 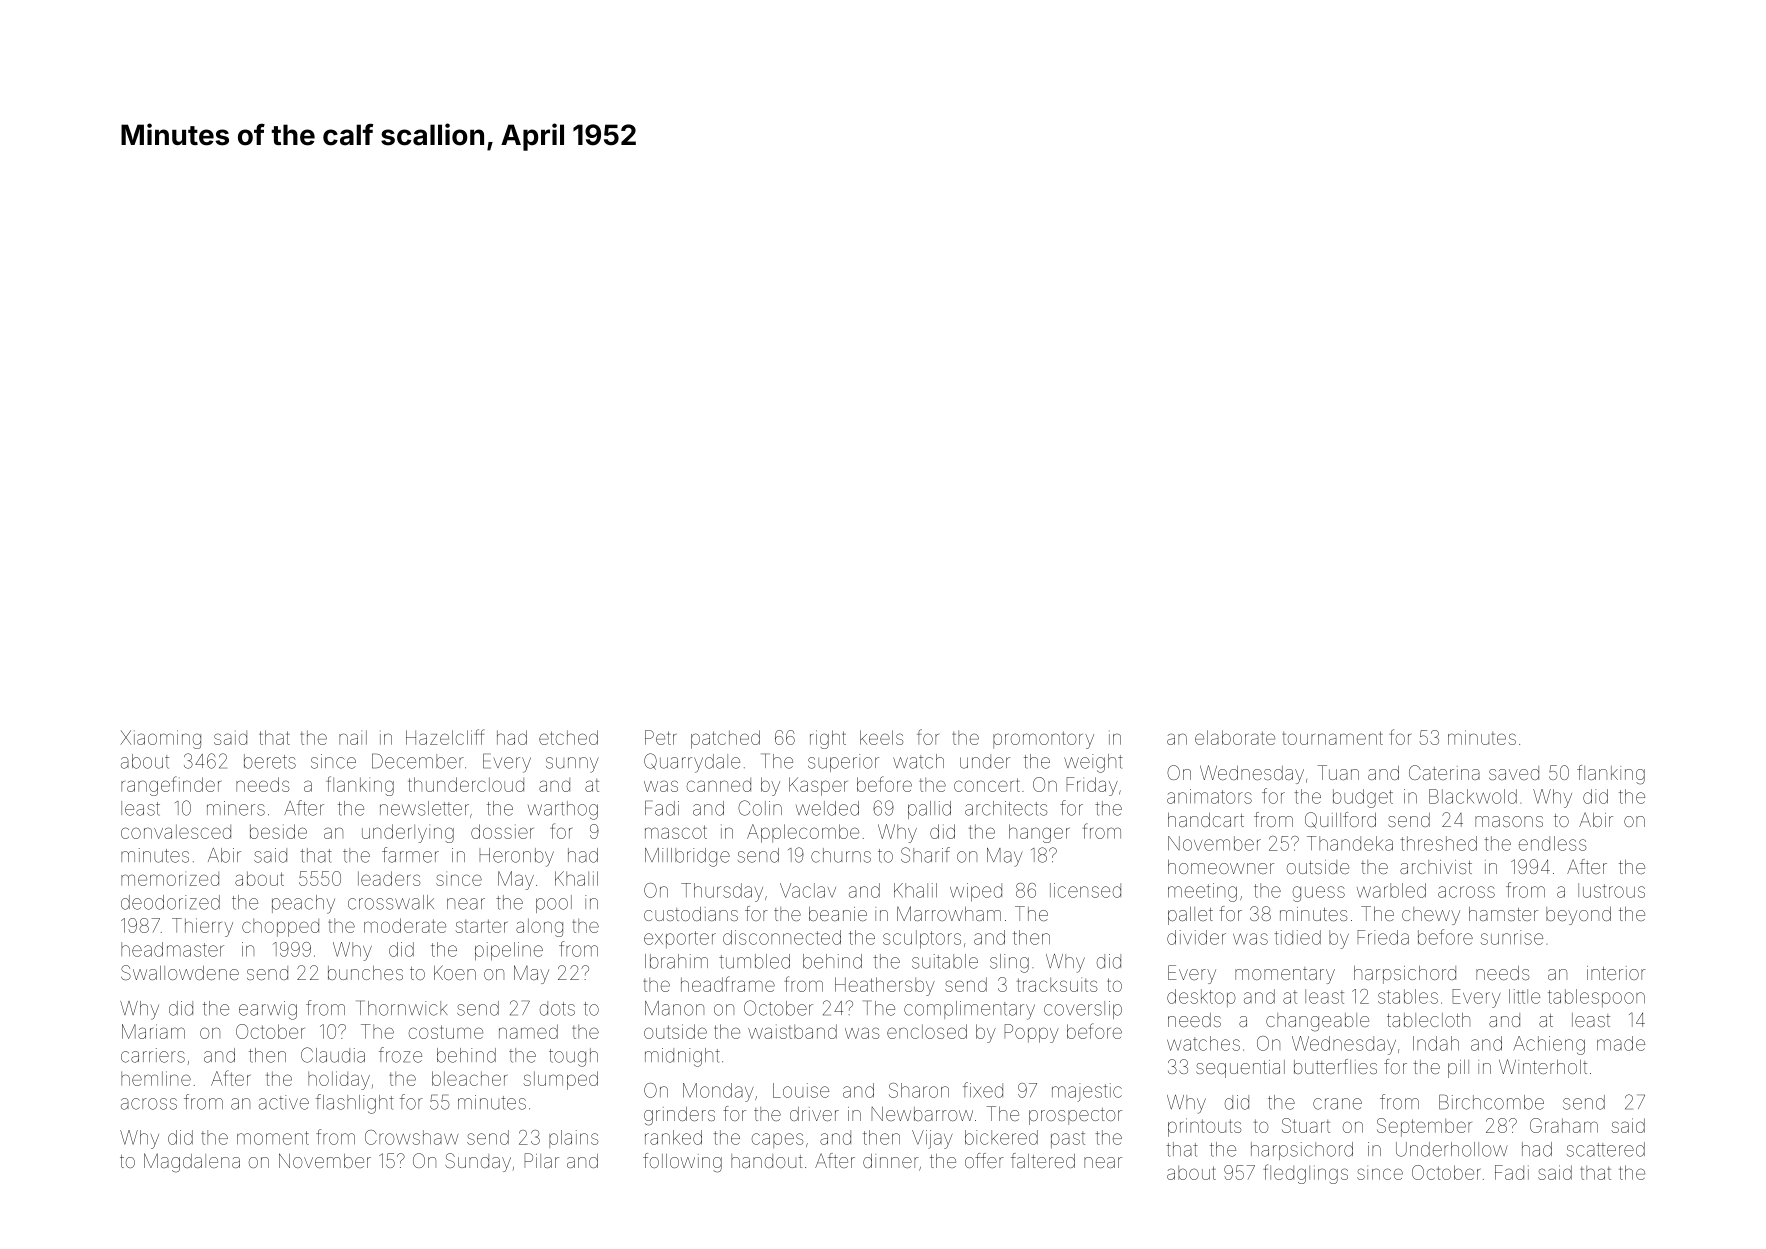 What do you see at coordinates (1297, 937) in the screenshot?
I see `tidied` at bounding box center [1297, 937].
